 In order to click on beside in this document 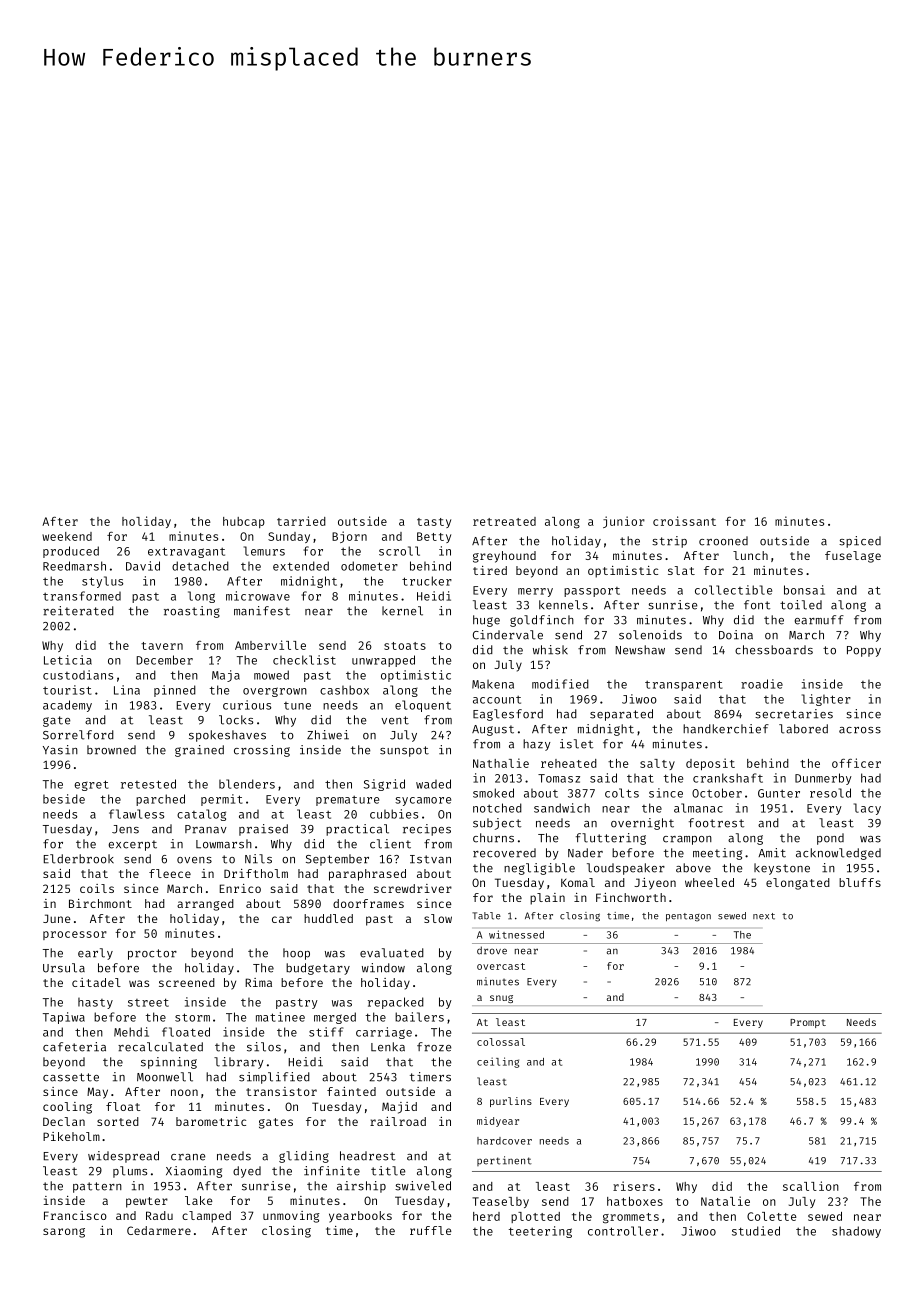, I will do `click(64, 799)`.
